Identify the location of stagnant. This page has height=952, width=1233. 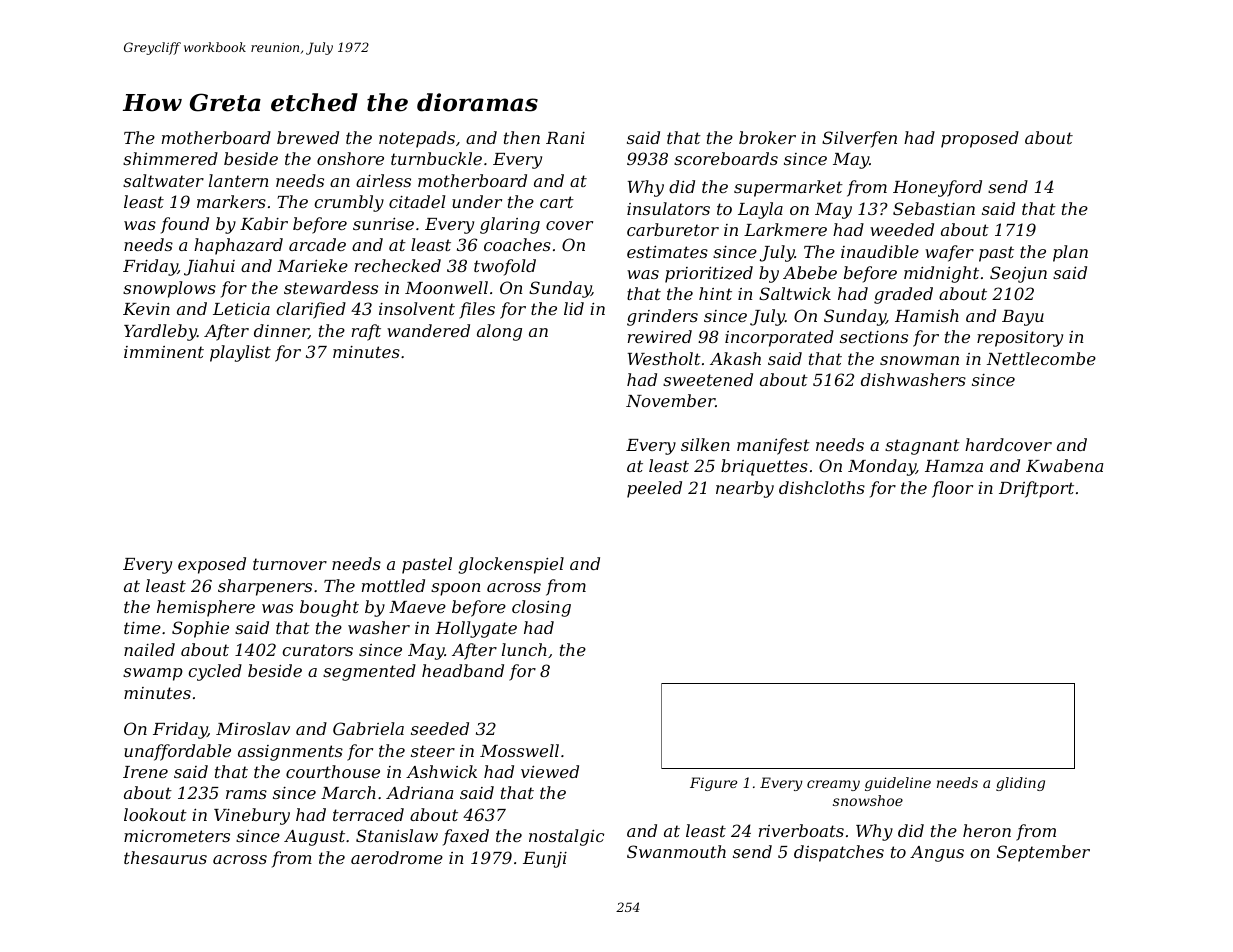
(922, 447).
